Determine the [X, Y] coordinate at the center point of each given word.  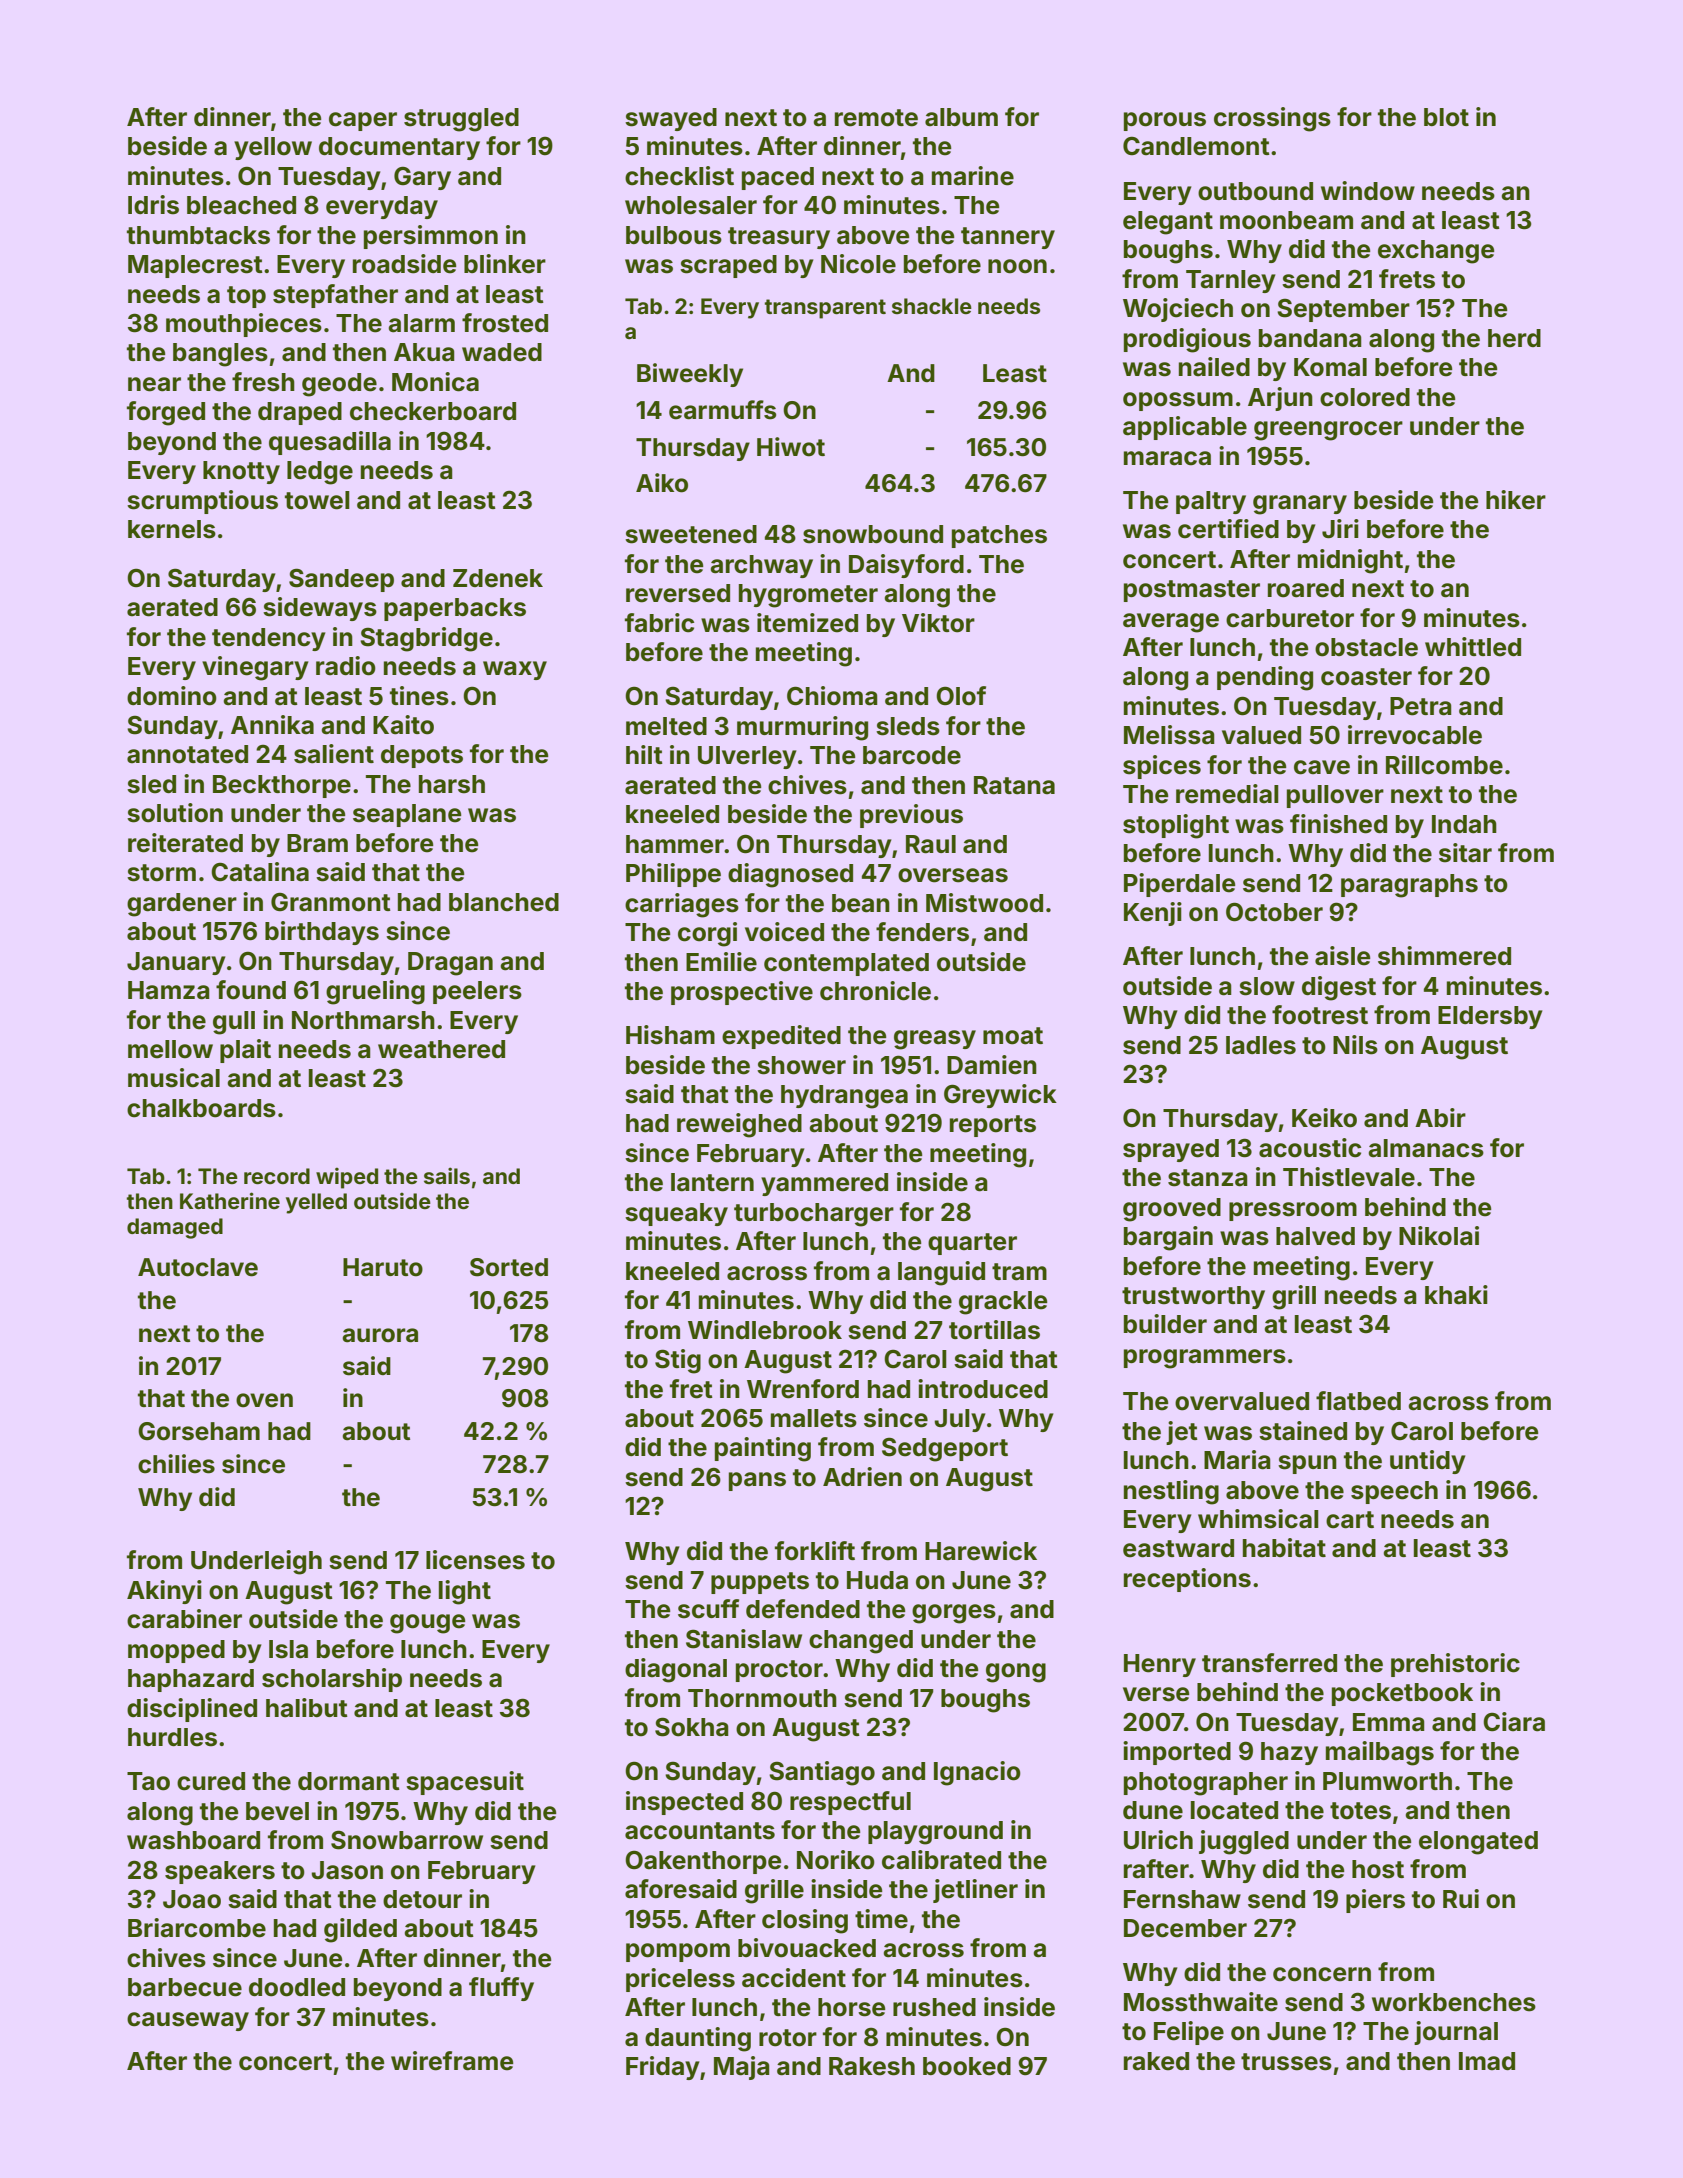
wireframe [452, 2061]
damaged [175, 1228]
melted [666, 726]
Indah [1464, 824]
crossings [1272, 119]
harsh [452, 784]
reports [993, 1126]
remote [876, 118]
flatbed [1358, 1401]
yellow [273, 148]
